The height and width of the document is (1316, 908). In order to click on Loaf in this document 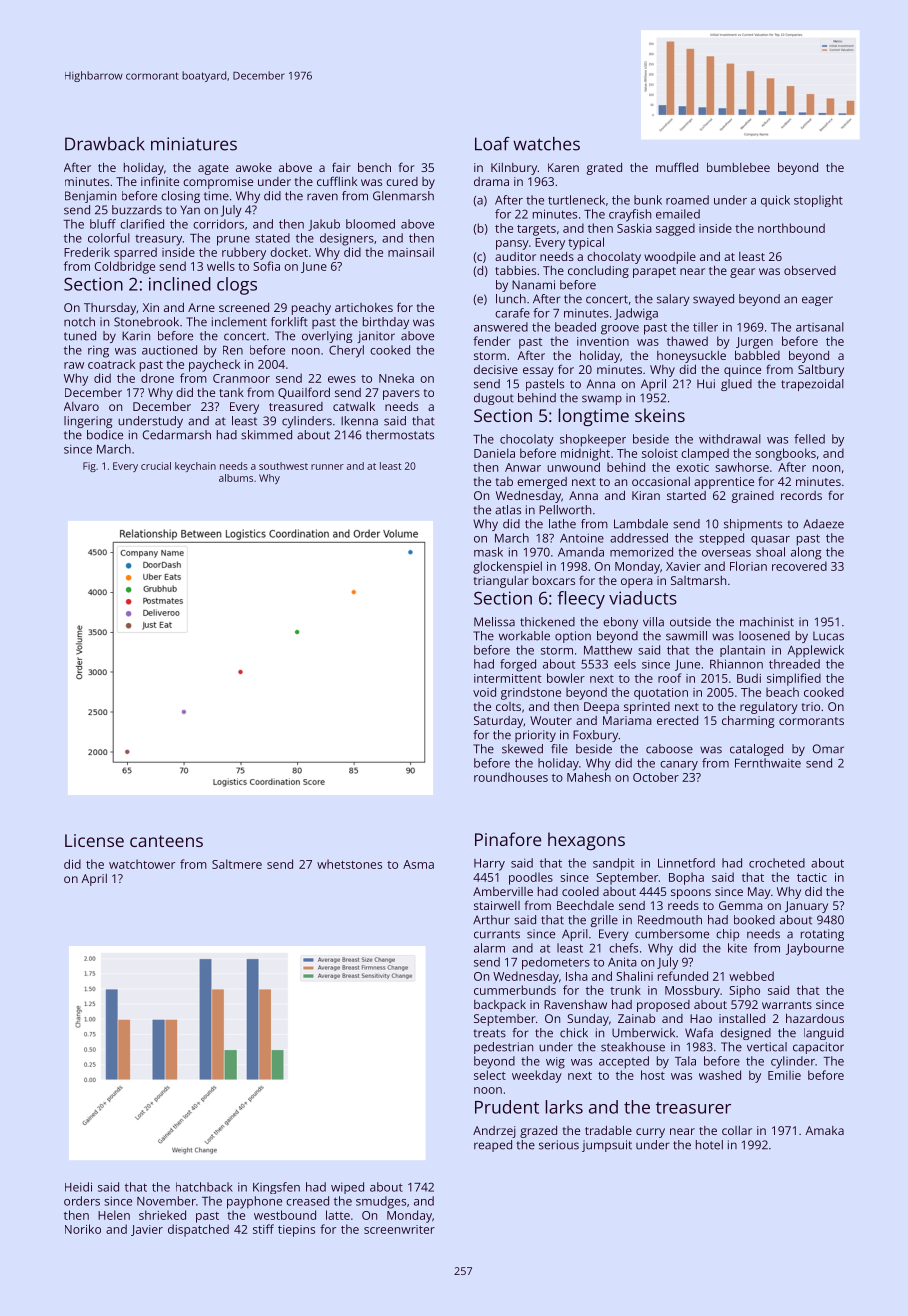, I will do `click(492, 144)`.
